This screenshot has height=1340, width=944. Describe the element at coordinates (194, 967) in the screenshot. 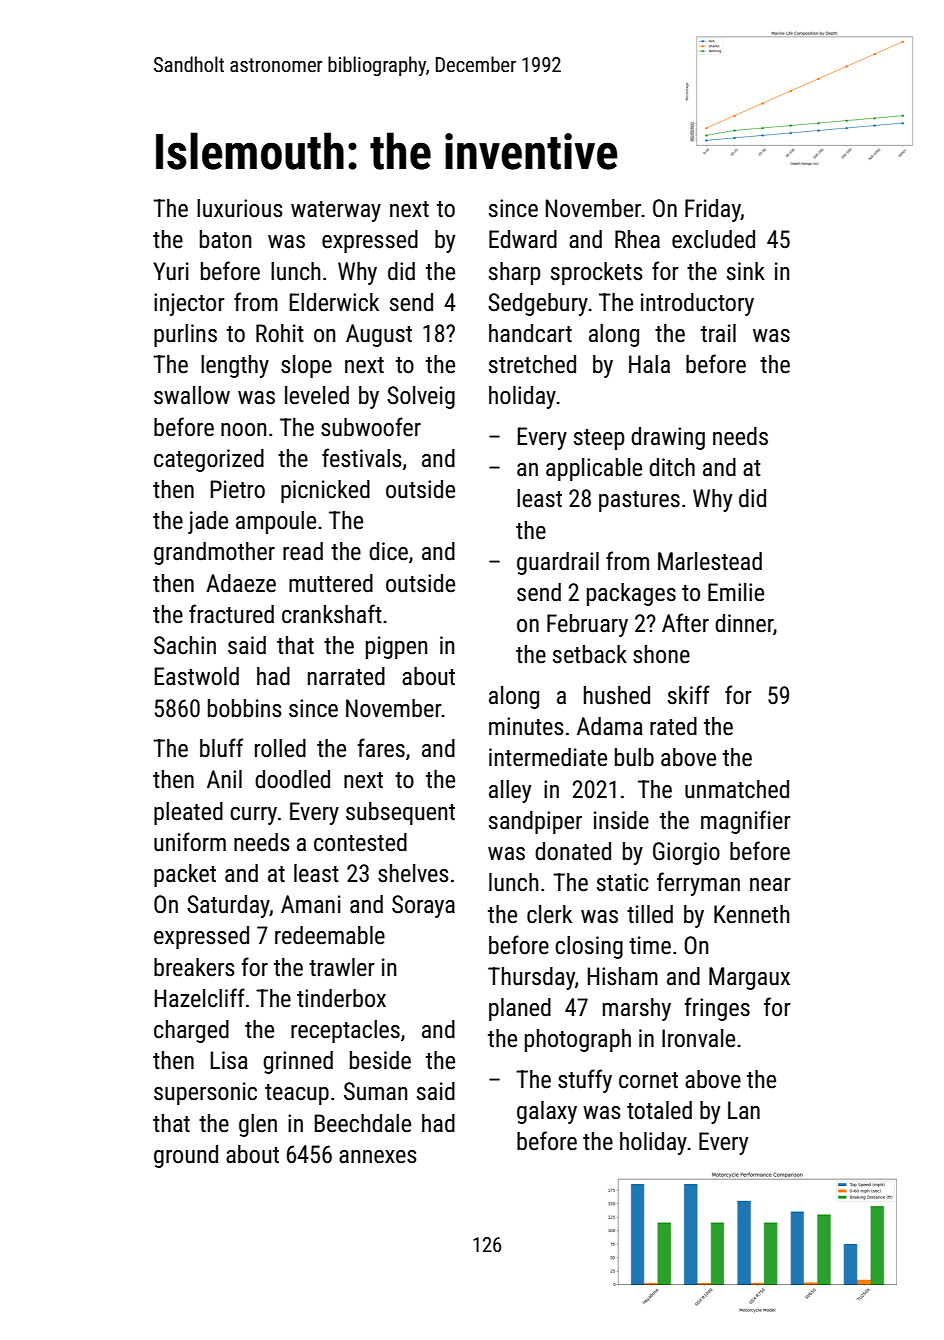

I see `breakers` at that location.
